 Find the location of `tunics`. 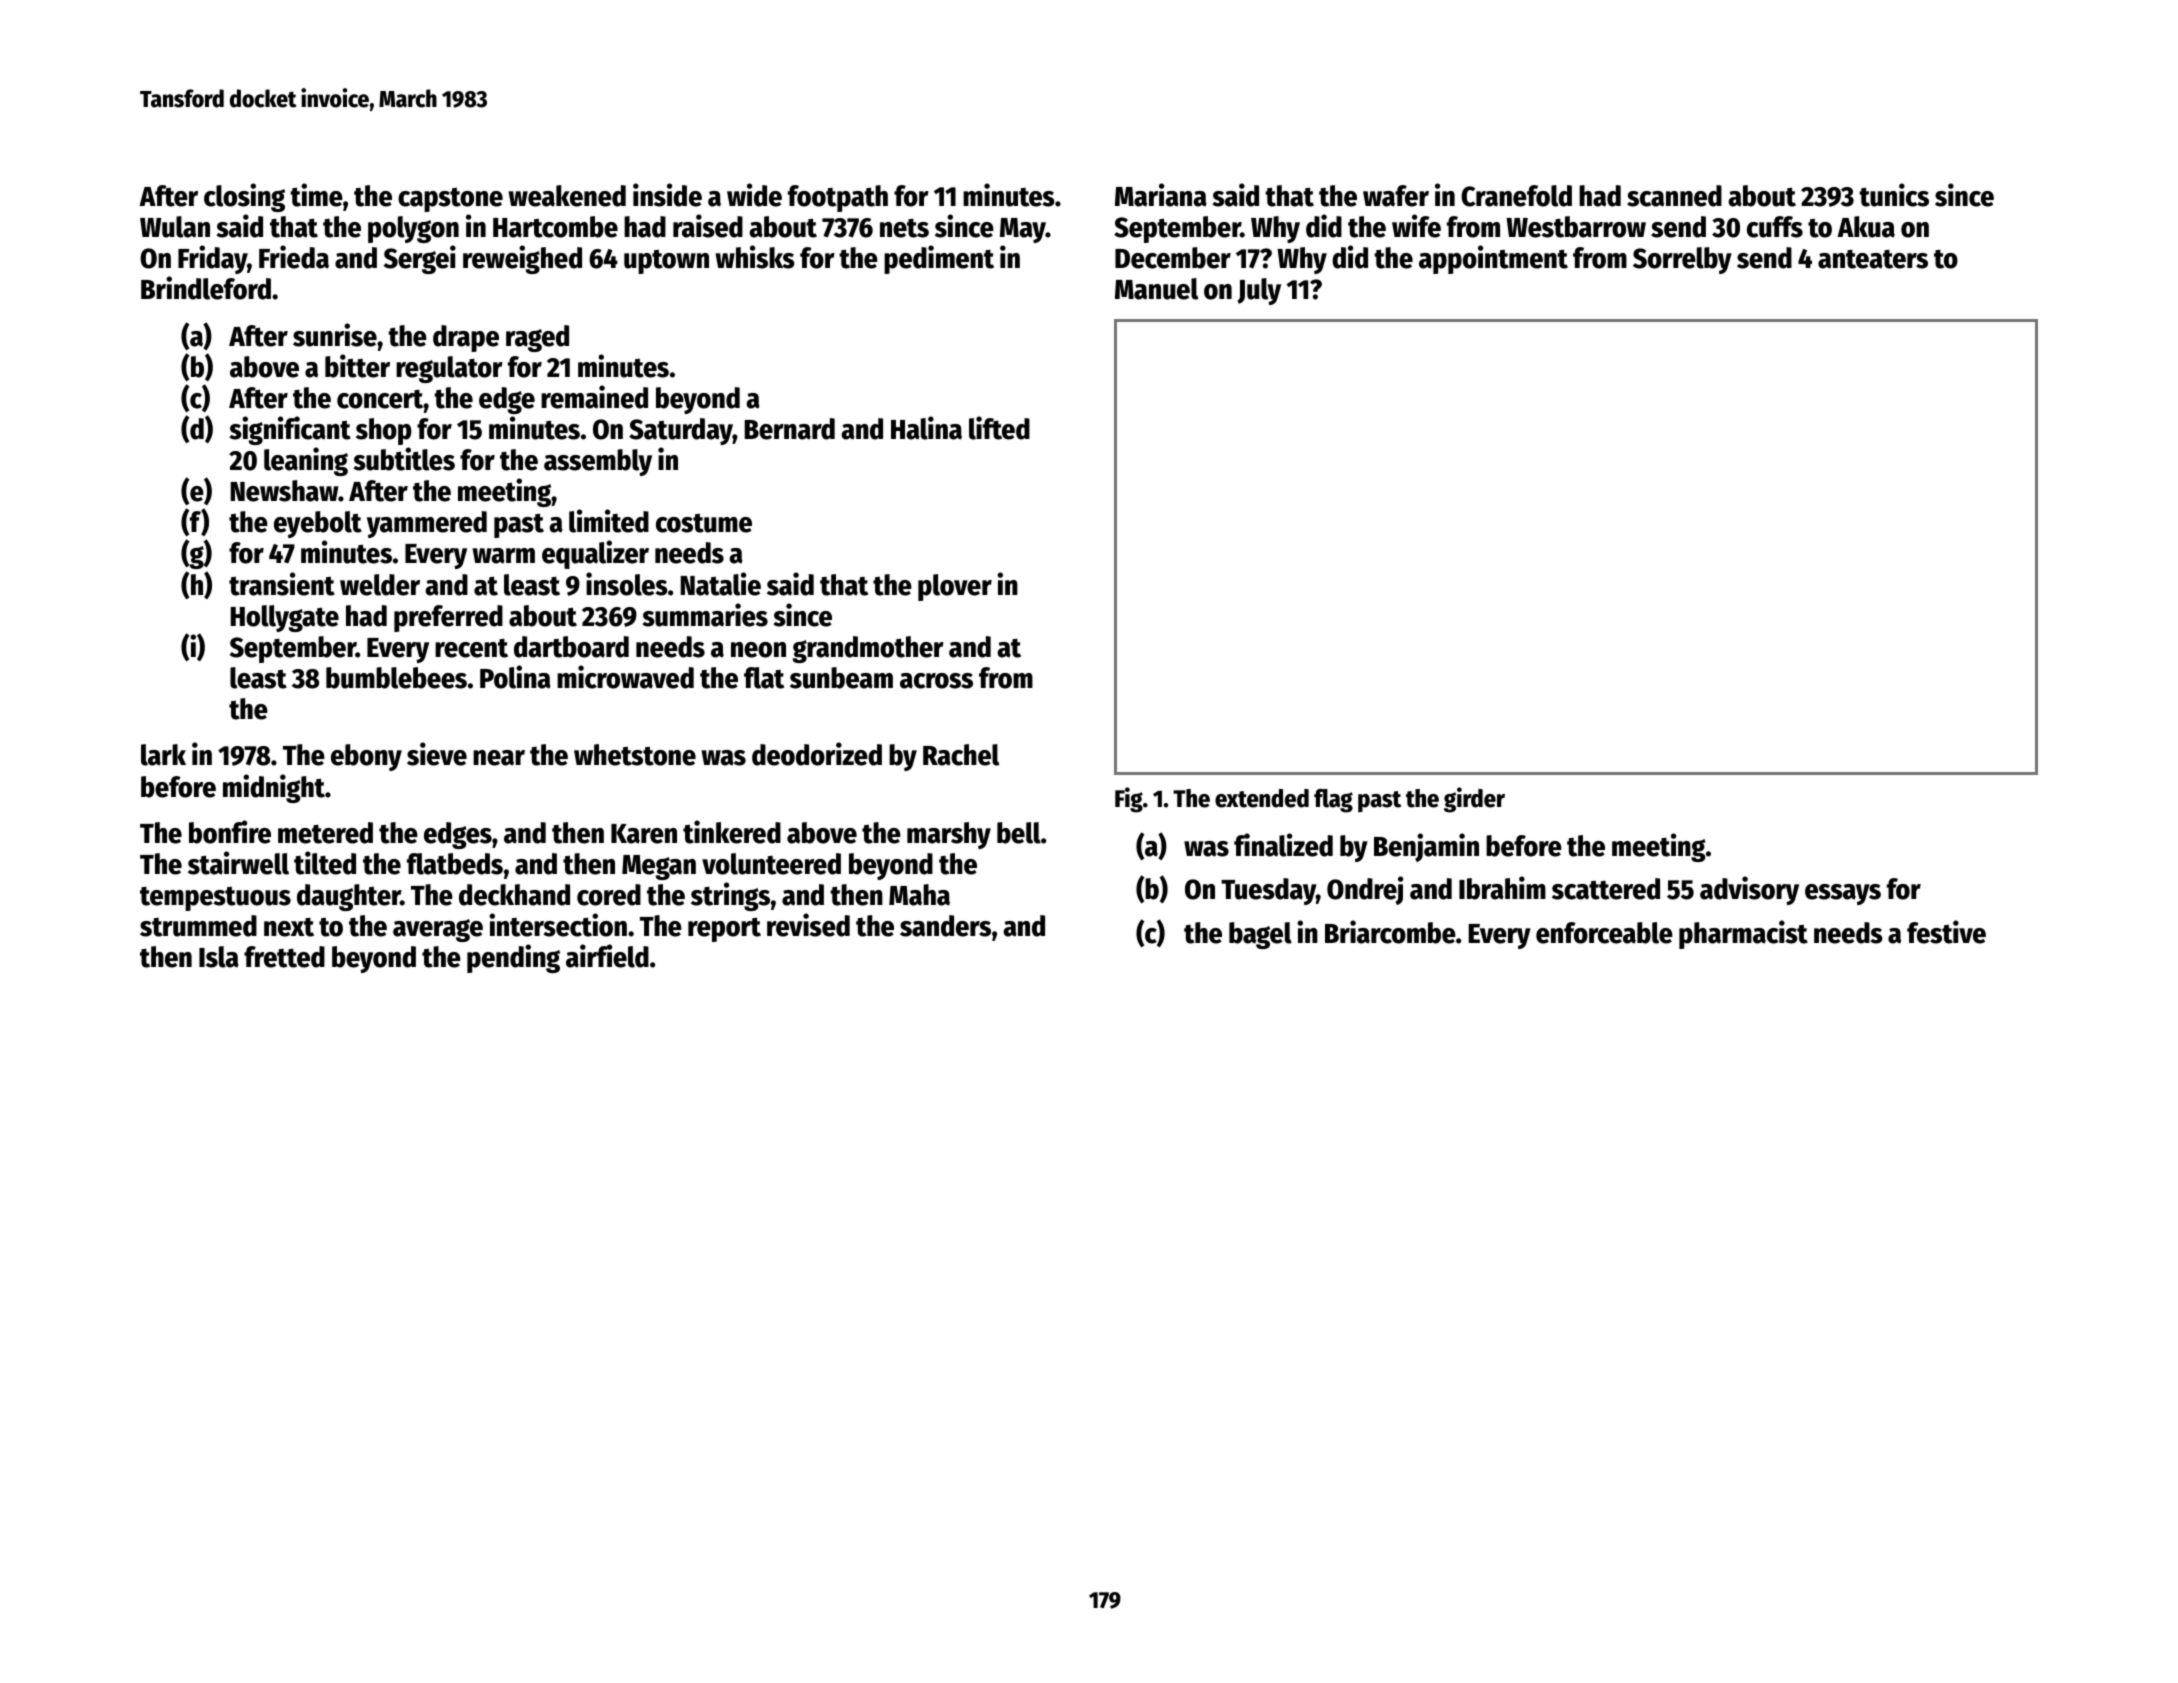

tunics is located at coordinates (1894, 195).
